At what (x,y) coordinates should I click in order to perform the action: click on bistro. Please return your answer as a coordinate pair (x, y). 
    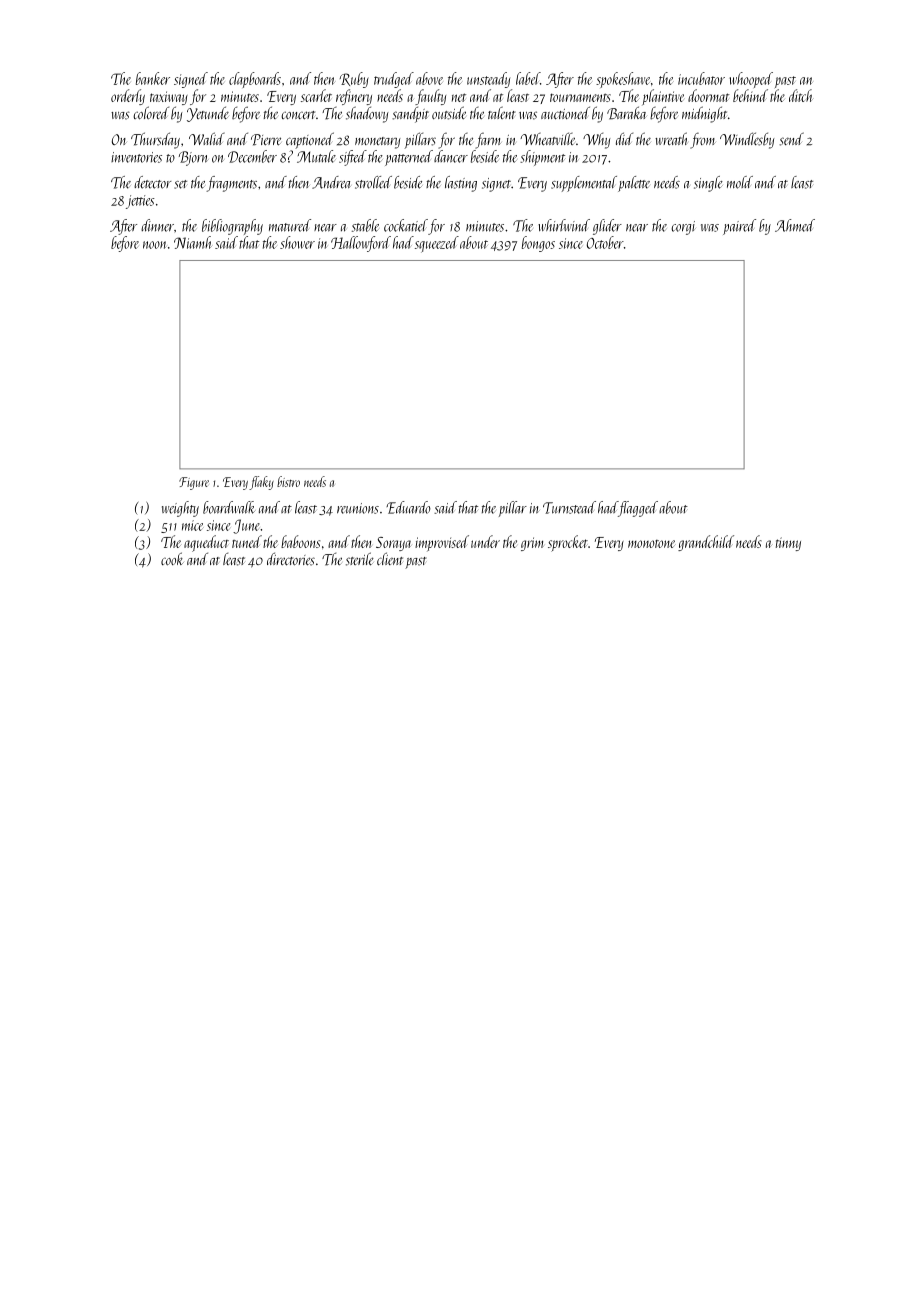
    Looking at the image, I should click on (288, 481).
